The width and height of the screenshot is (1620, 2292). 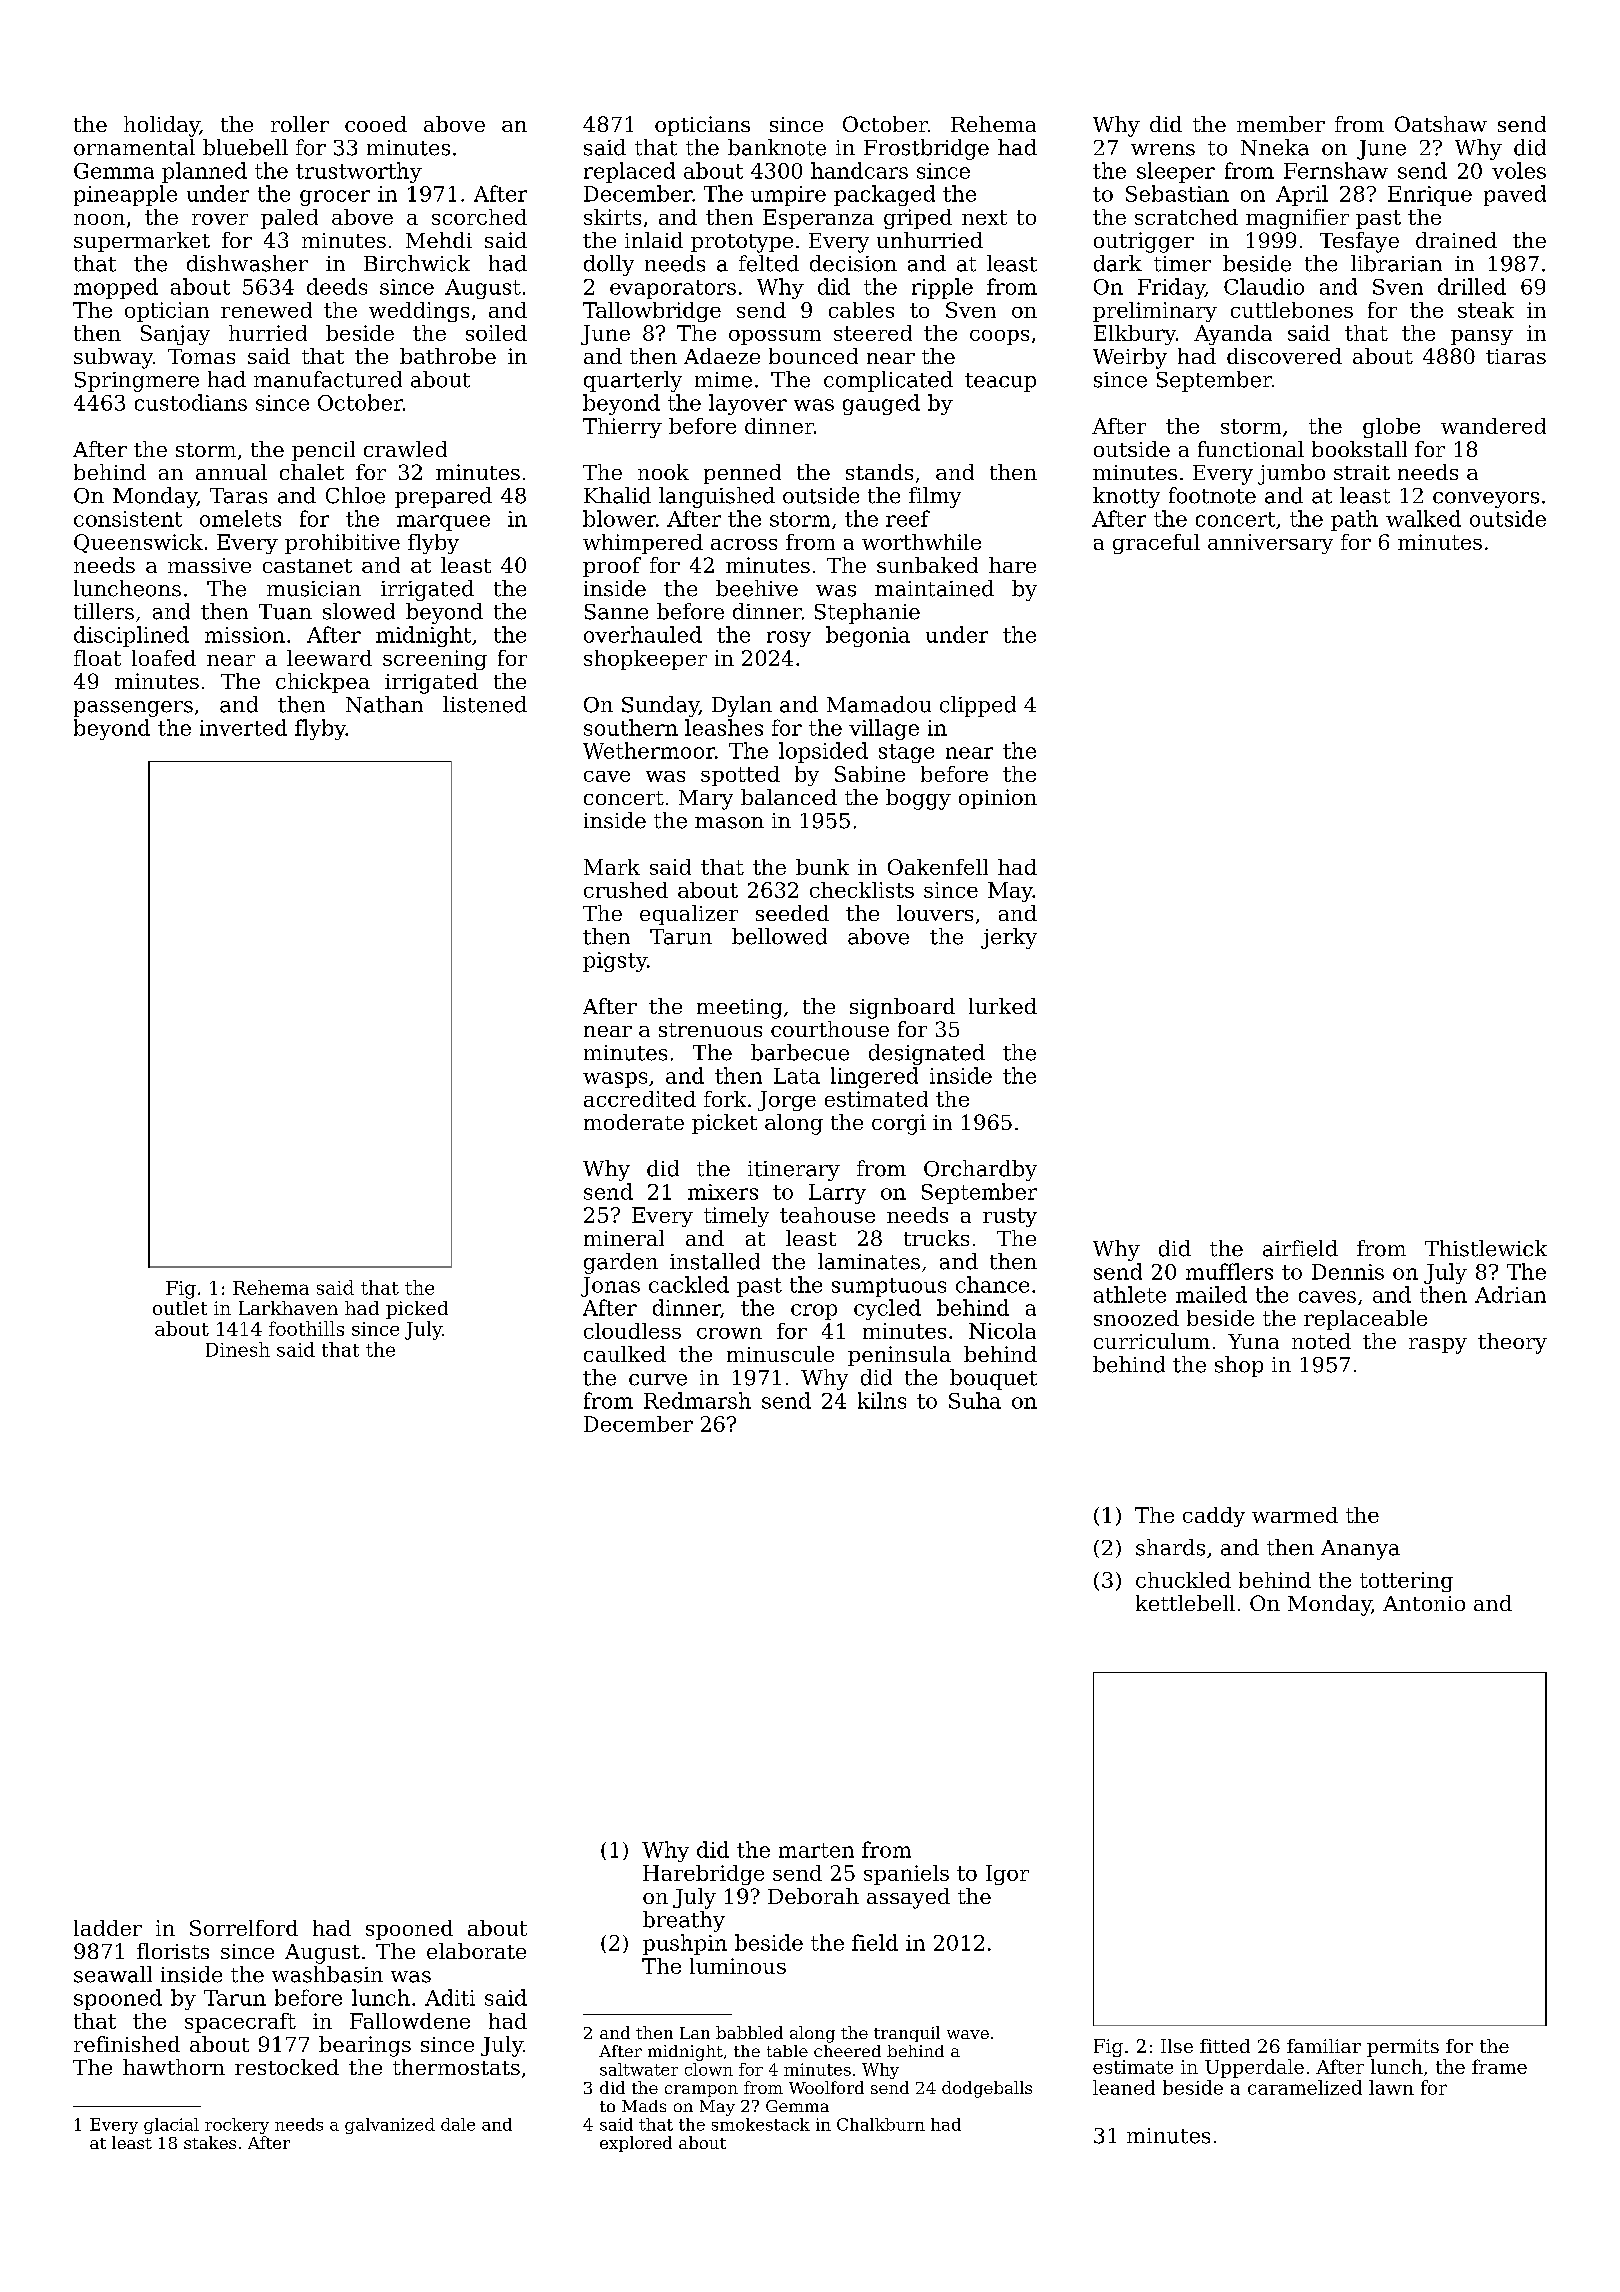 What do you see at coordinates (97, 658) in the screenshot?
I see `float` at bounding box center [97, 658].
